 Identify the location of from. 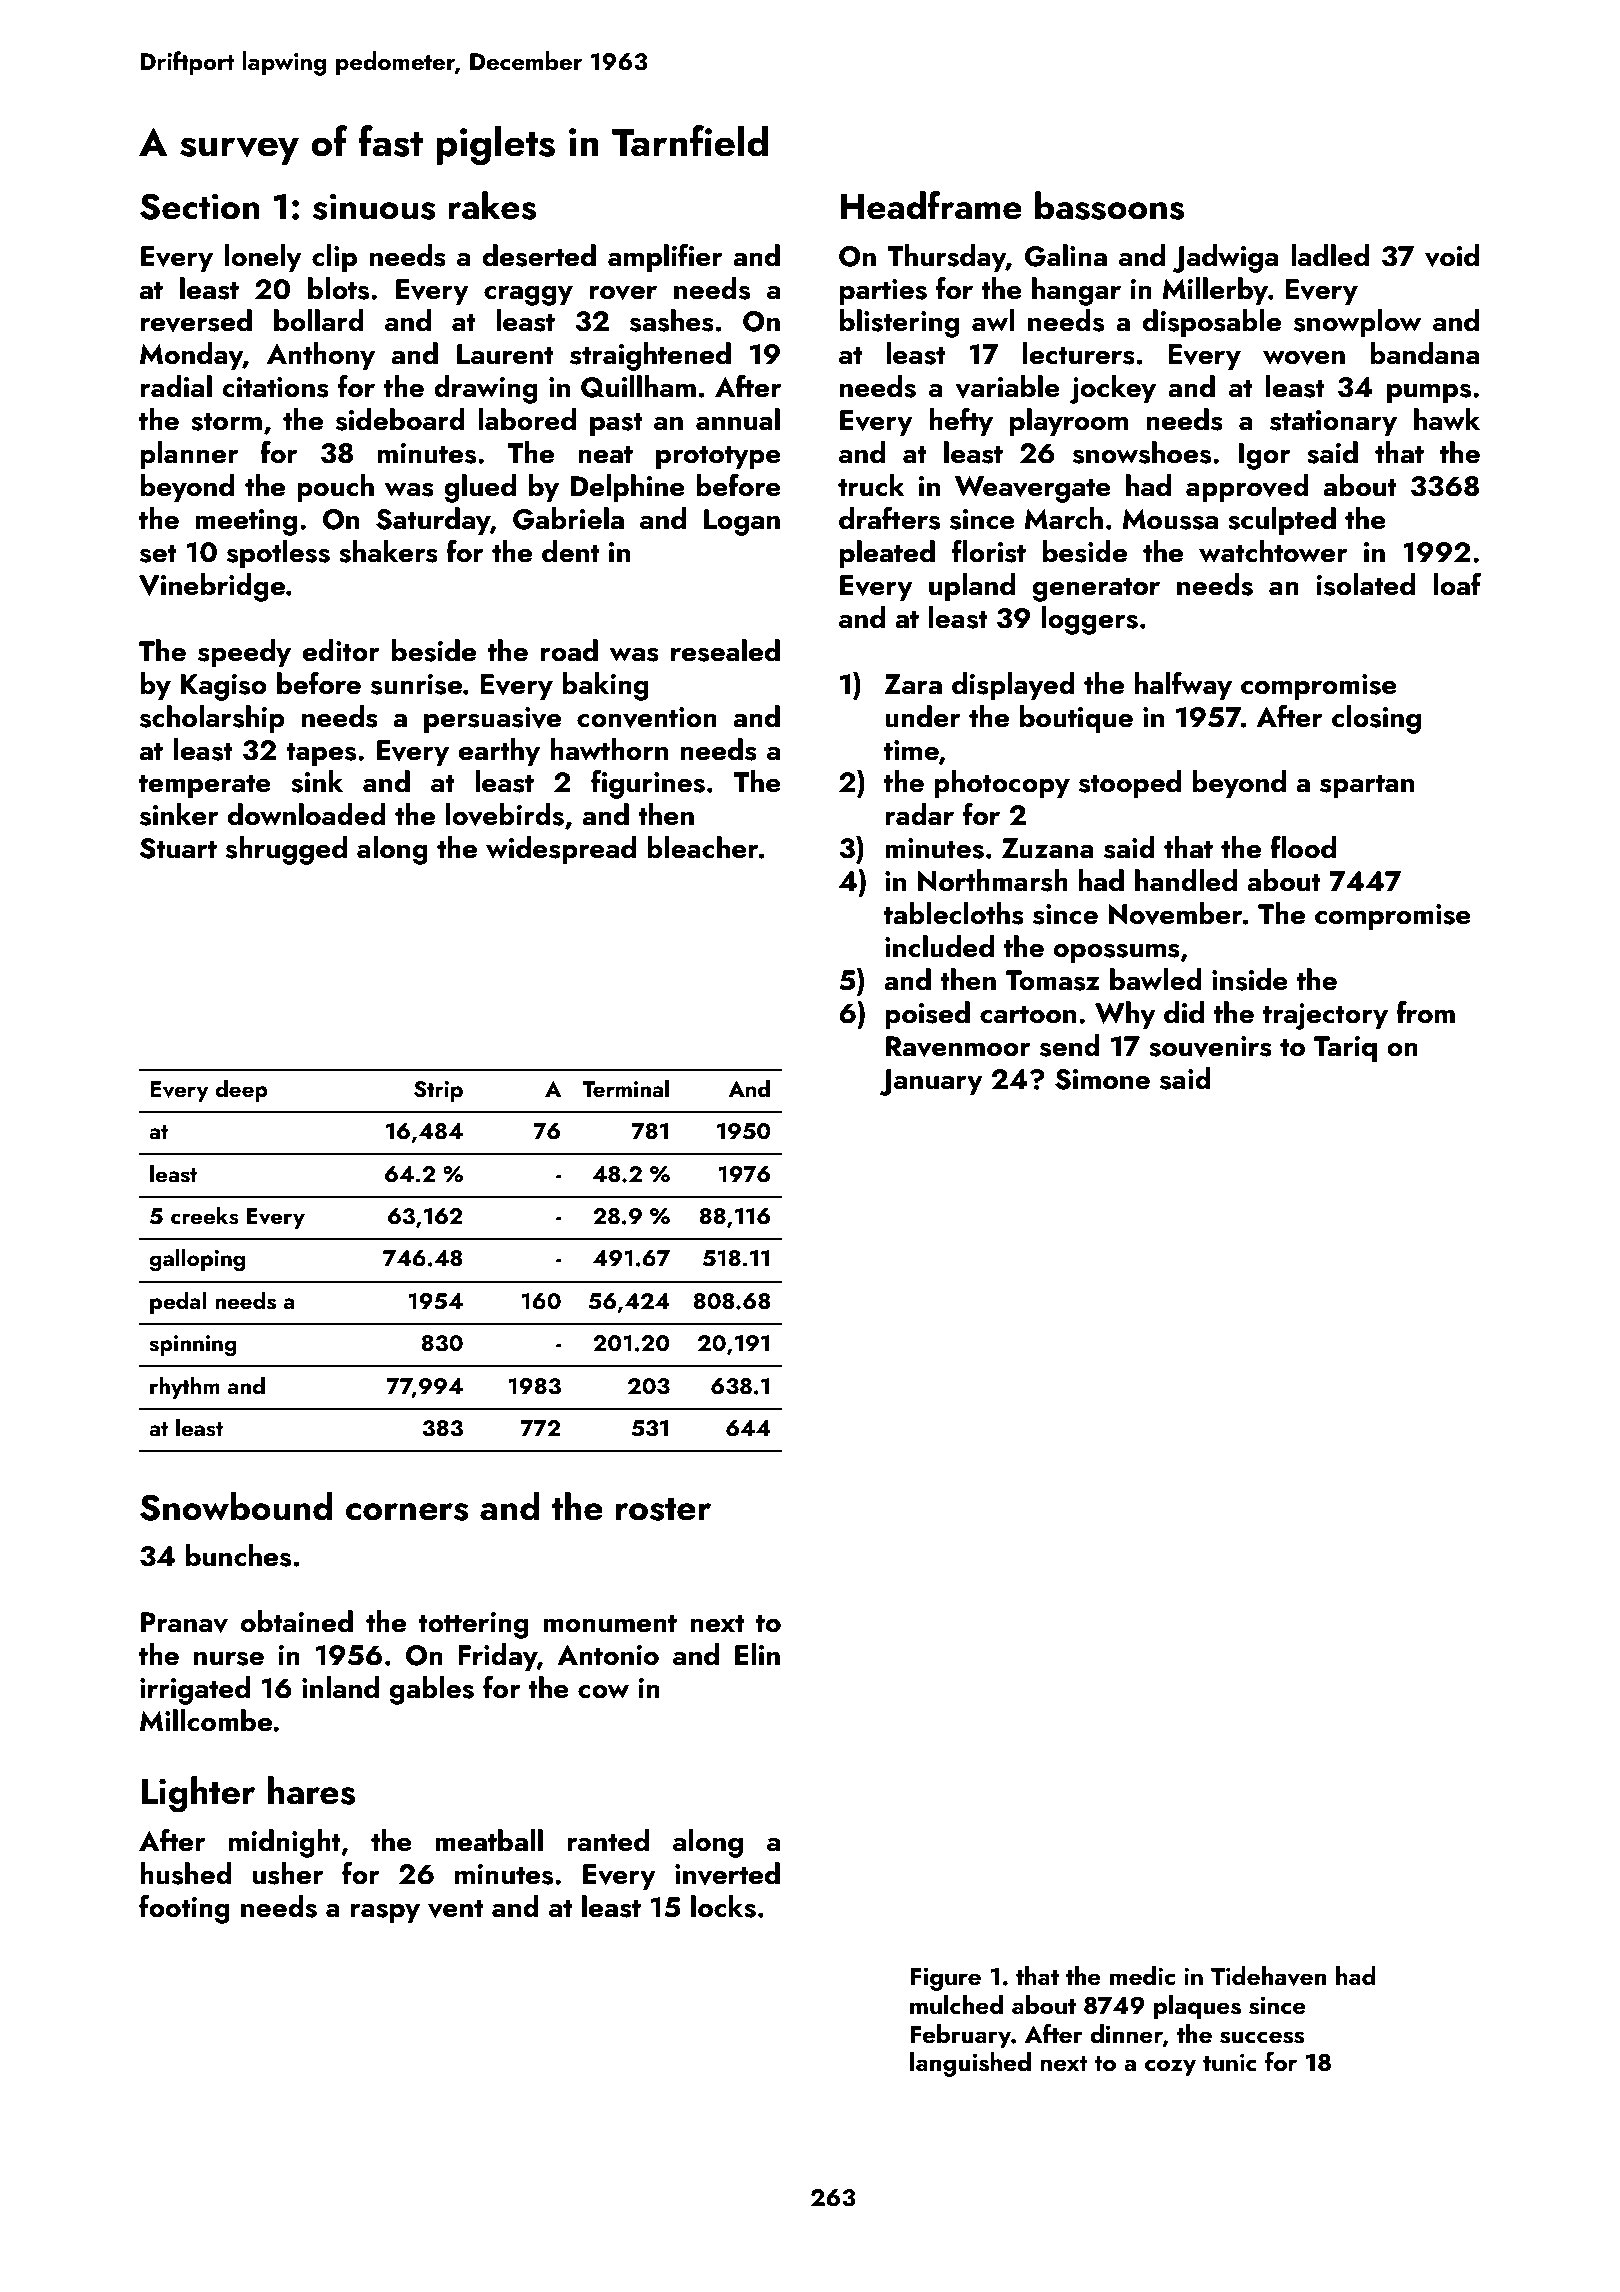
(1425, 1012).
